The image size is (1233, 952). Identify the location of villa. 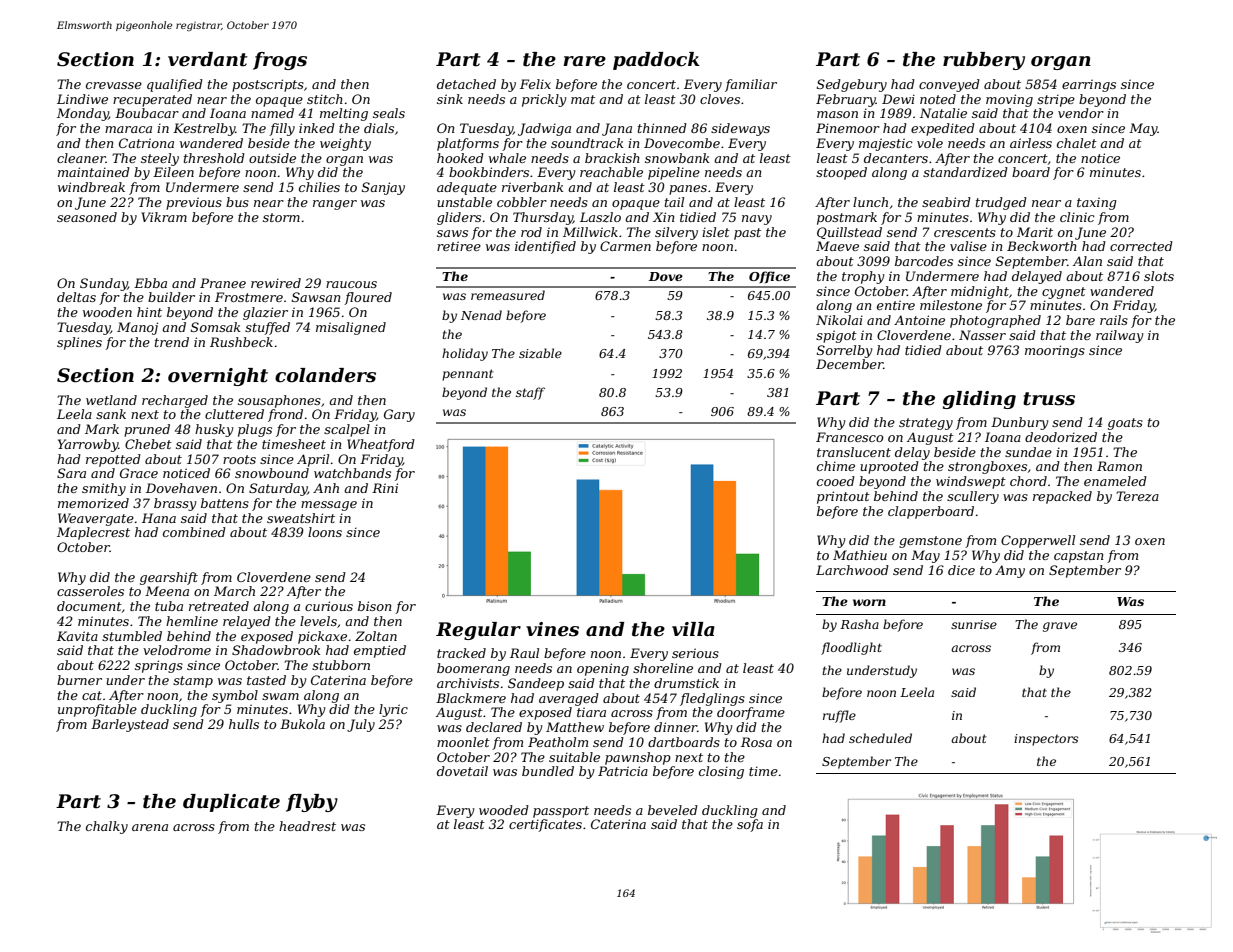
(693, 629).
